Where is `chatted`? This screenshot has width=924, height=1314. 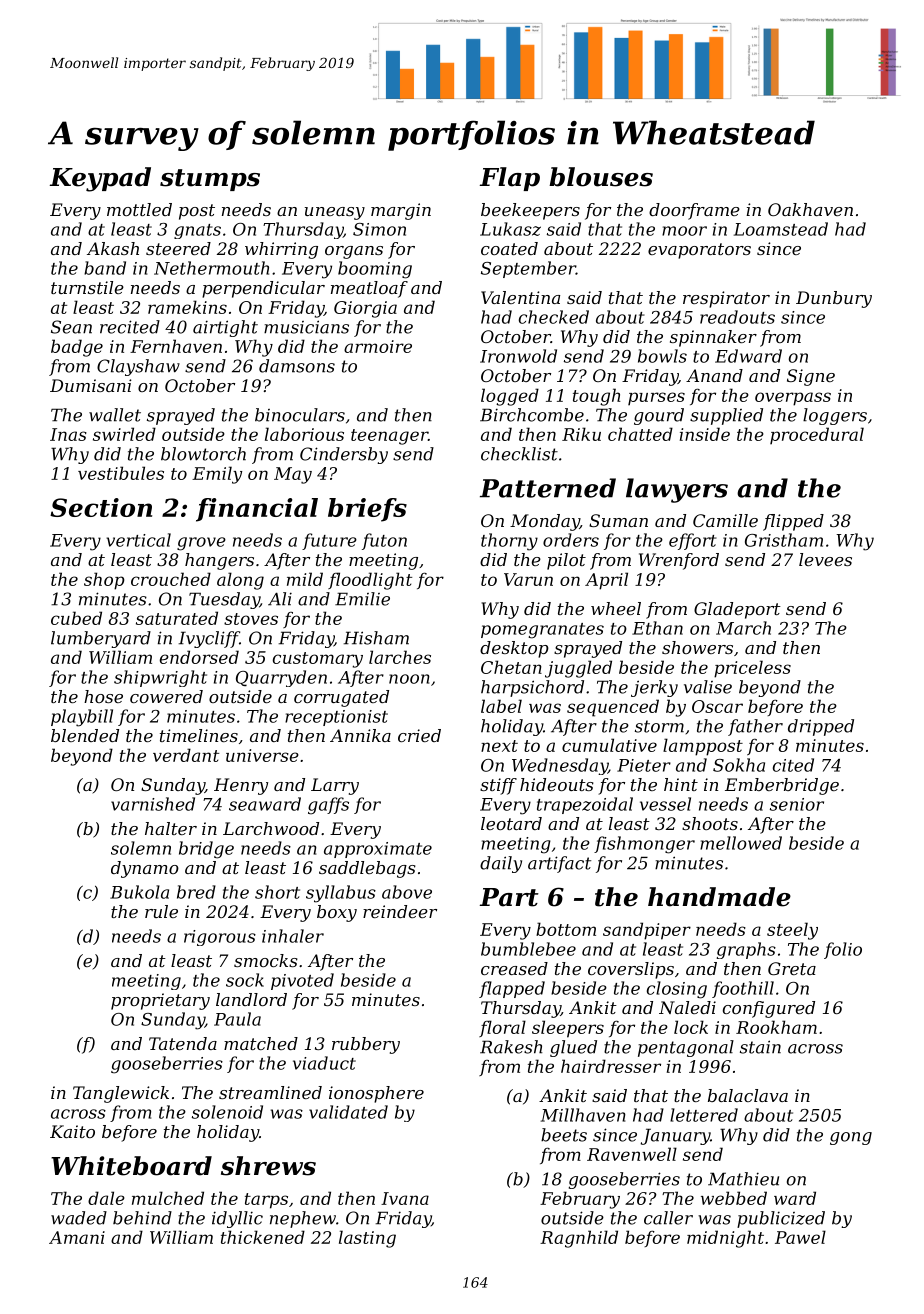 chatted is located at coordinates (640, 434).
